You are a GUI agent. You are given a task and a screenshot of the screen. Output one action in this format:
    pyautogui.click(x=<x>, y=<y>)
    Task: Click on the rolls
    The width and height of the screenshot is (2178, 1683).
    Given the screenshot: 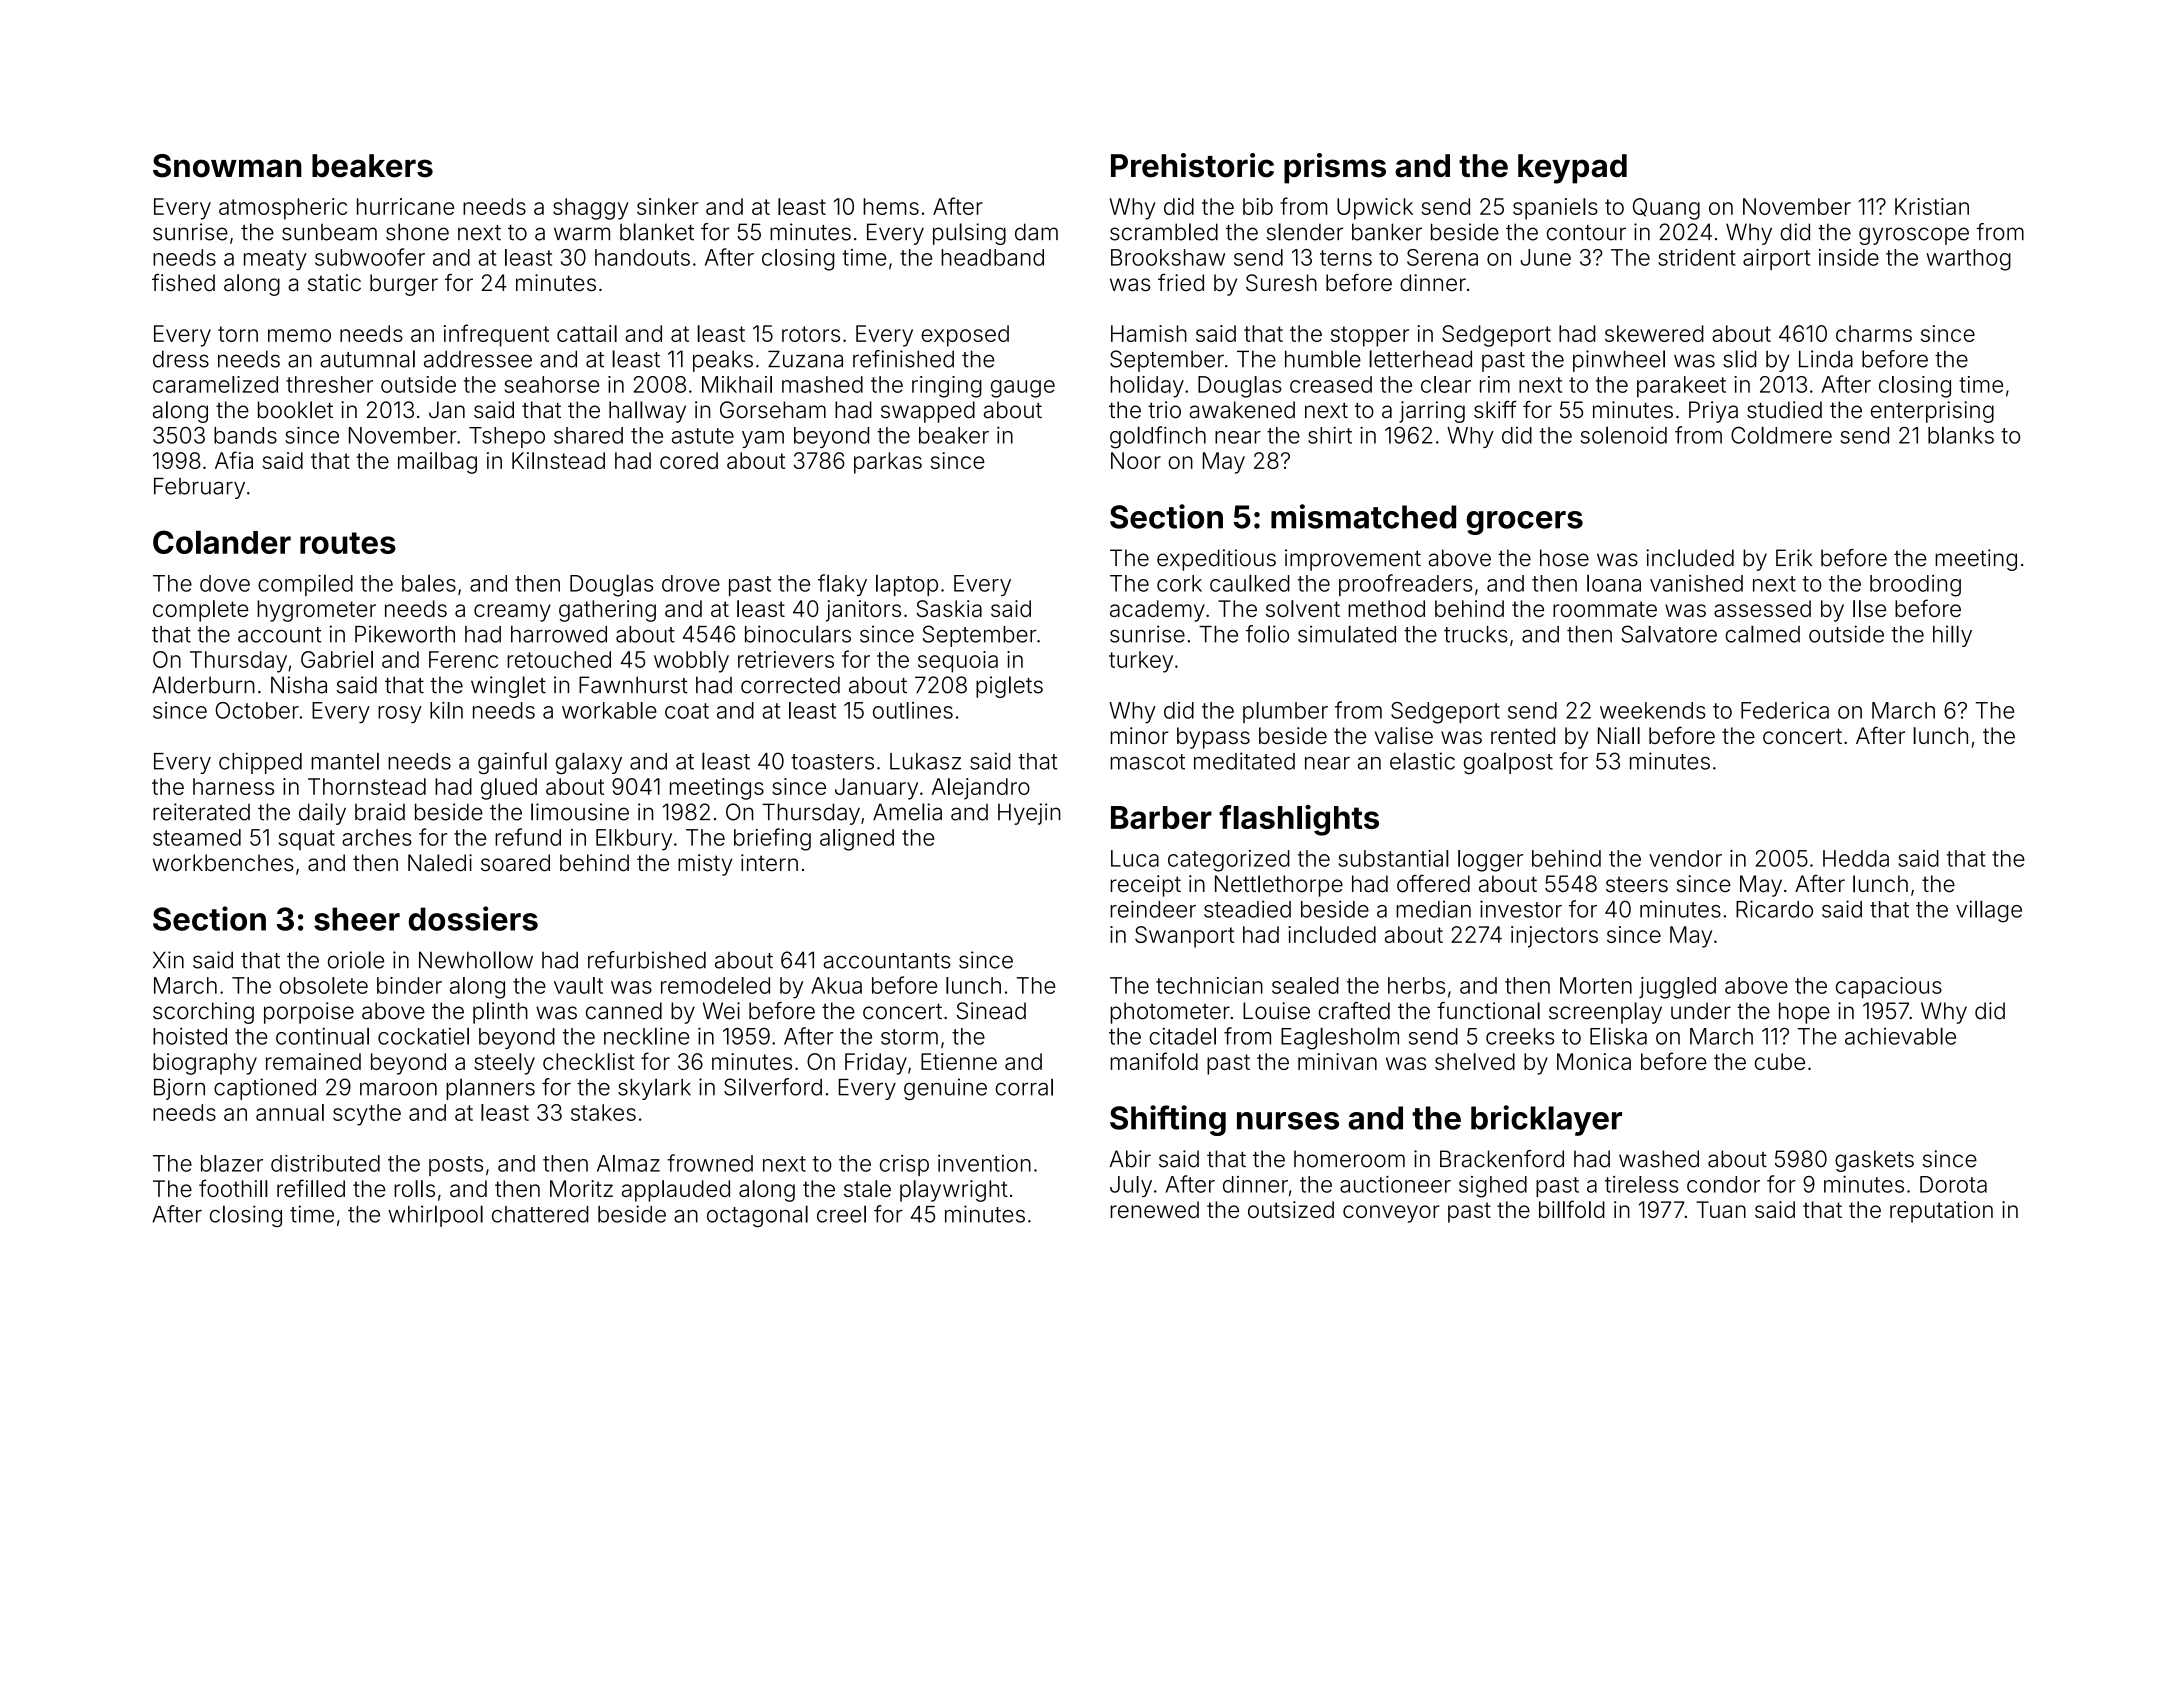 What is the action you would take?
    pyautogui.click(x=414, y=1188)
